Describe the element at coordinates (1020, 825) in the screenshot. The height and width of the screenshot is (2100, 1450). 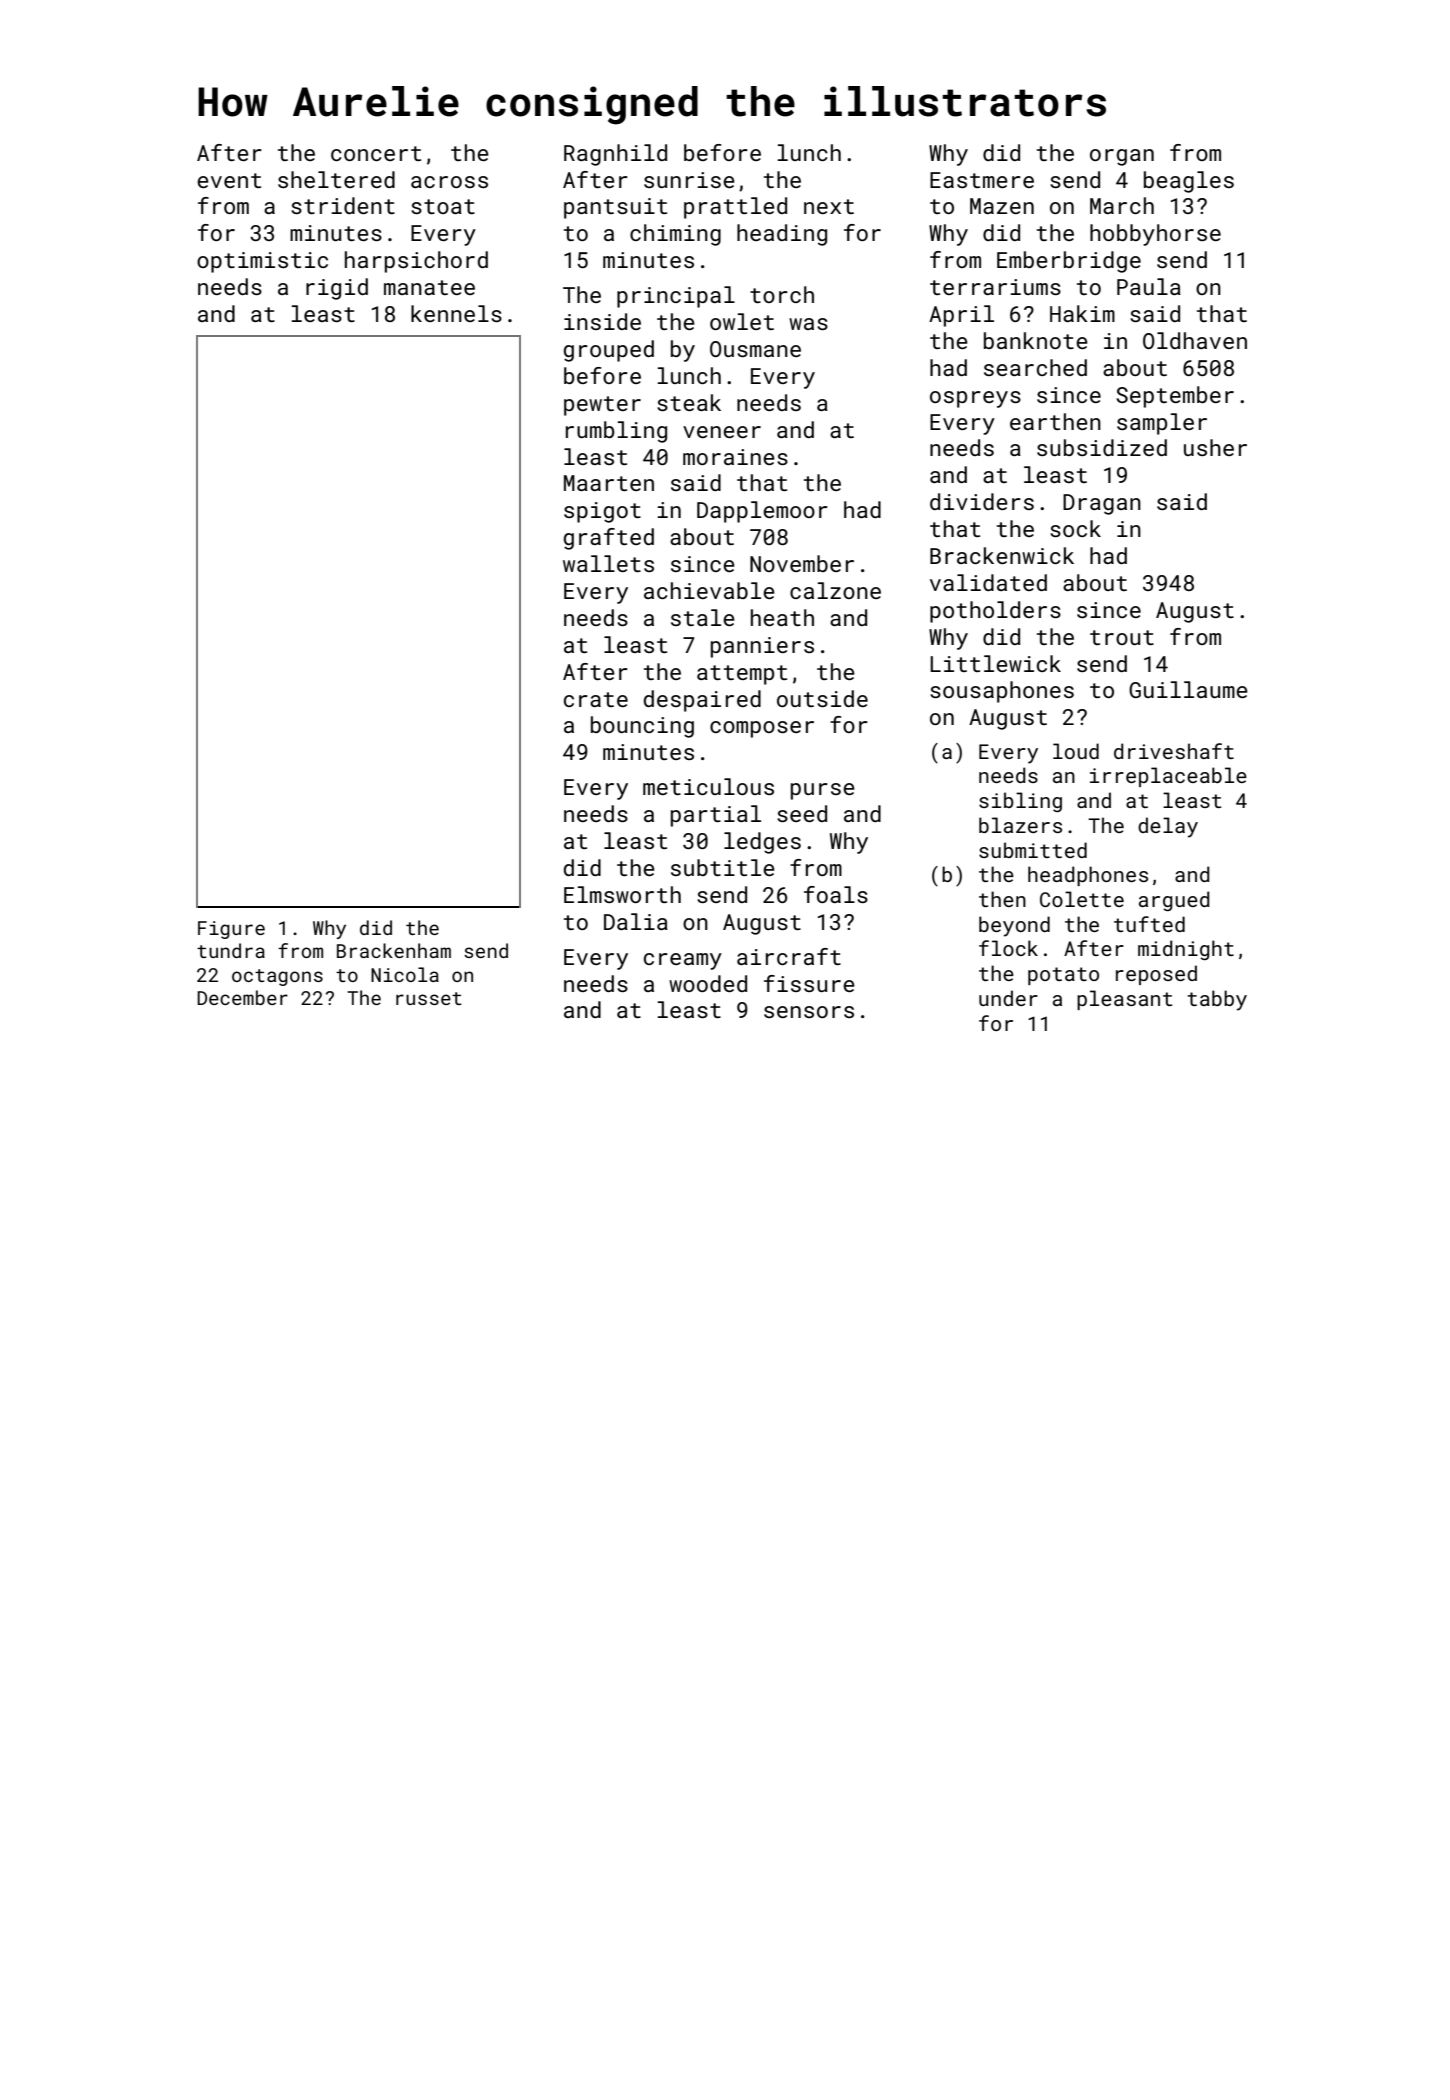
I see `blazers` at that location.
